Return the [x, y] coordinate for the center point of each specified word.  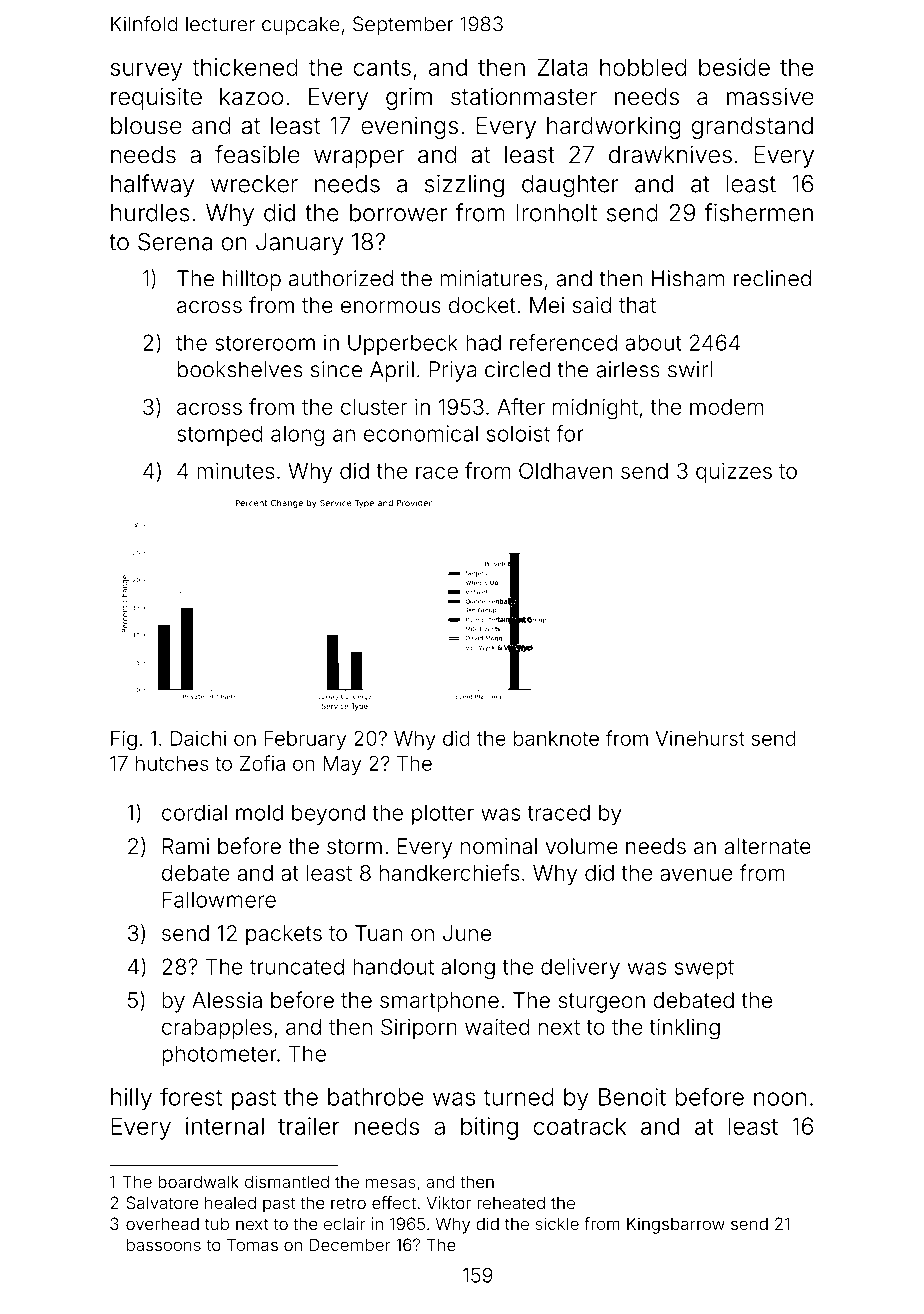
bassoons [164, 1244]
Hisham [688, 278]
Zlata [562, 67]
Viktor [449, 1202]
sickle [557, 1223]
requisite [156, 98]
